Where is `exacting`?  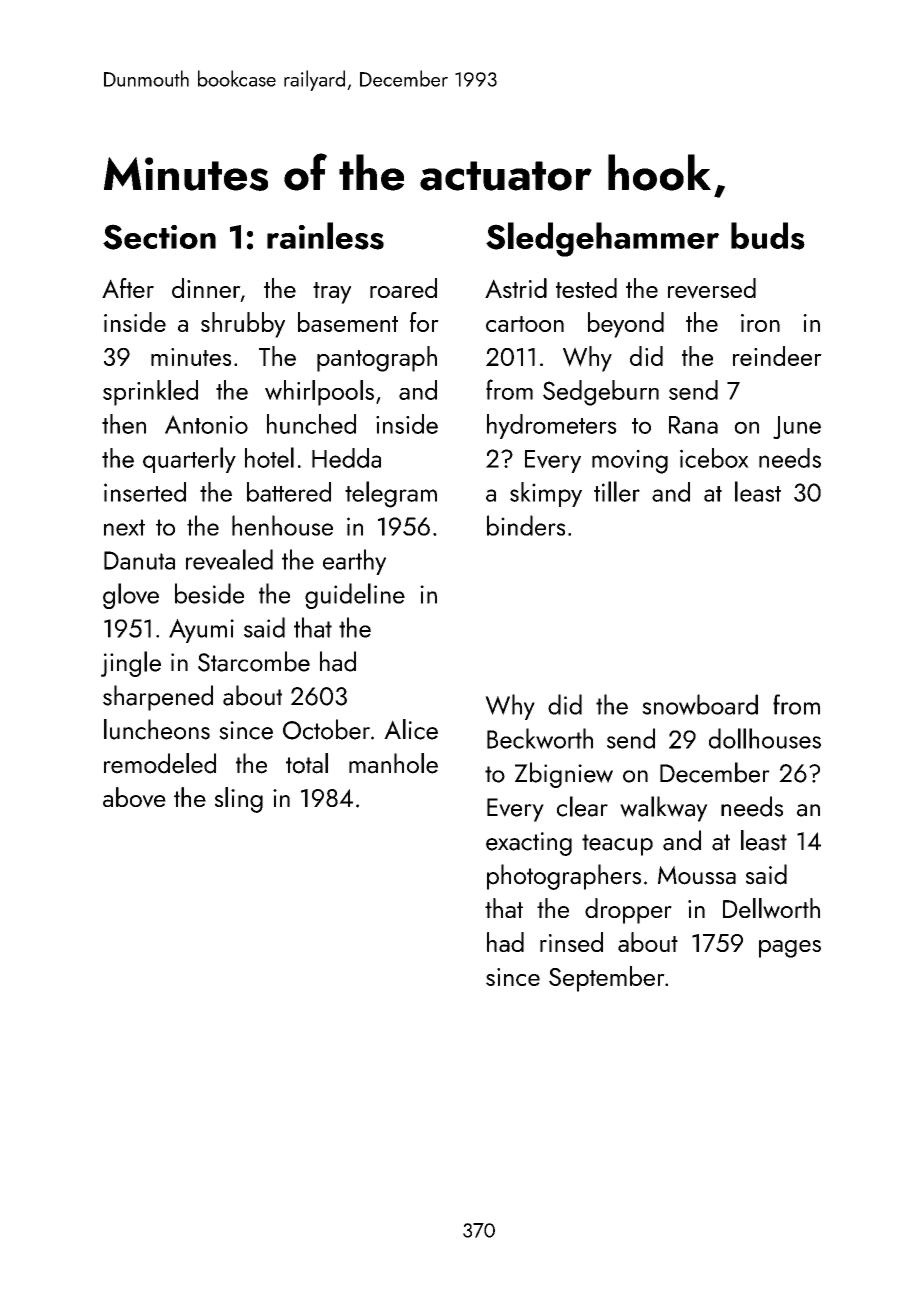 exacting is located at coordinates (529, 844).
